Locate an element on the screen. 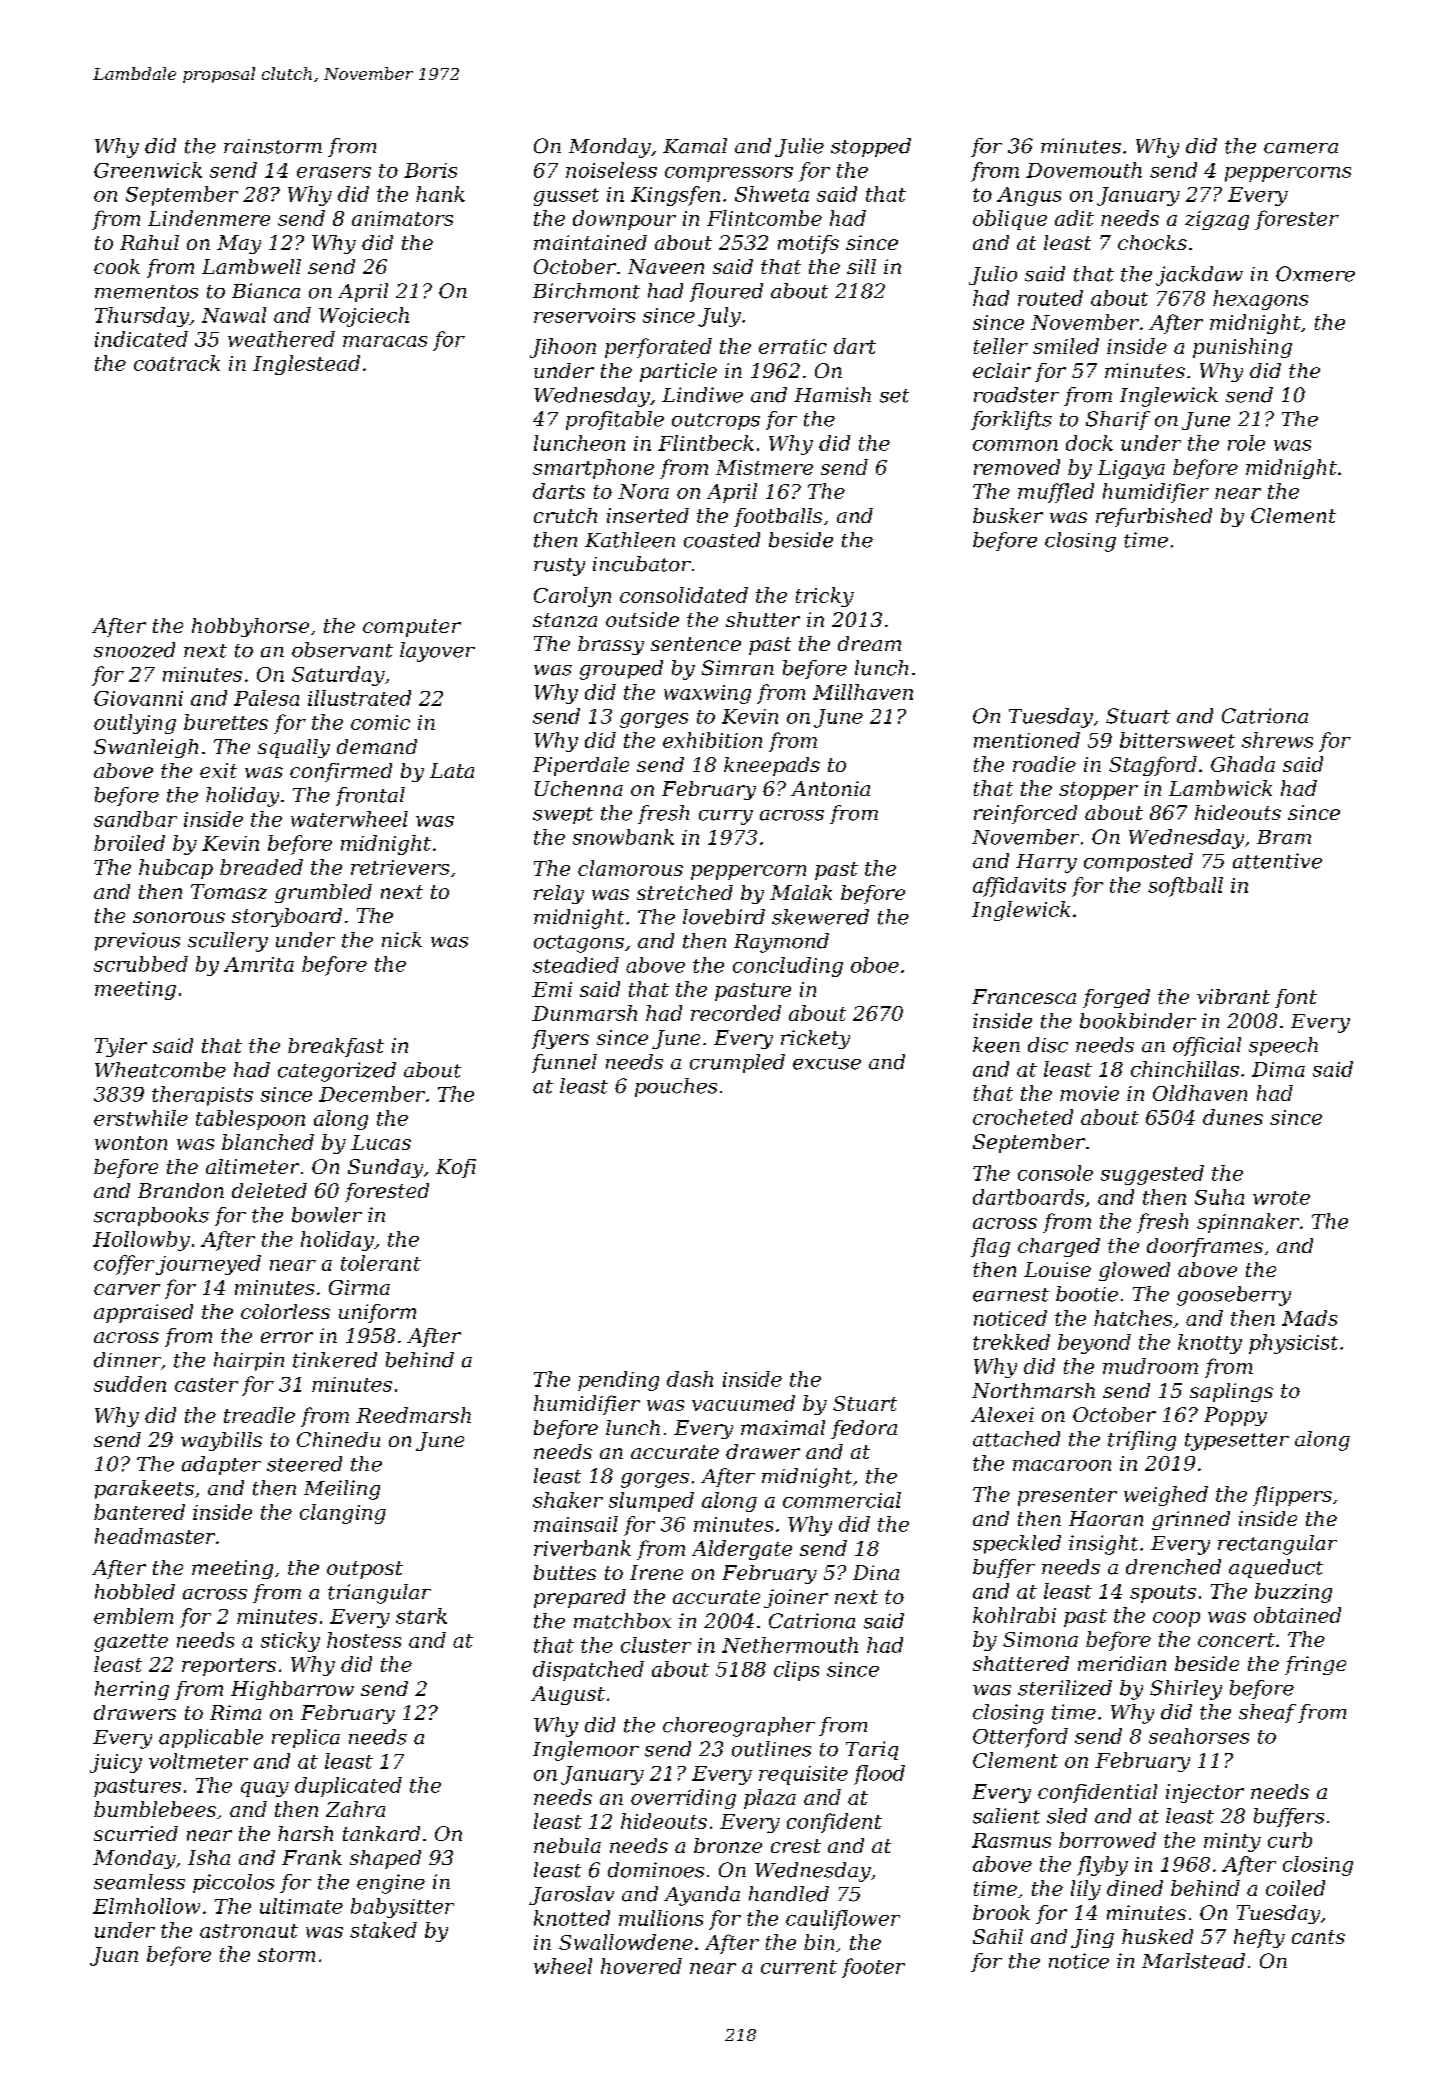 The image size is (1450, 2100). saplings is located at coordinates (1231, 1392).
